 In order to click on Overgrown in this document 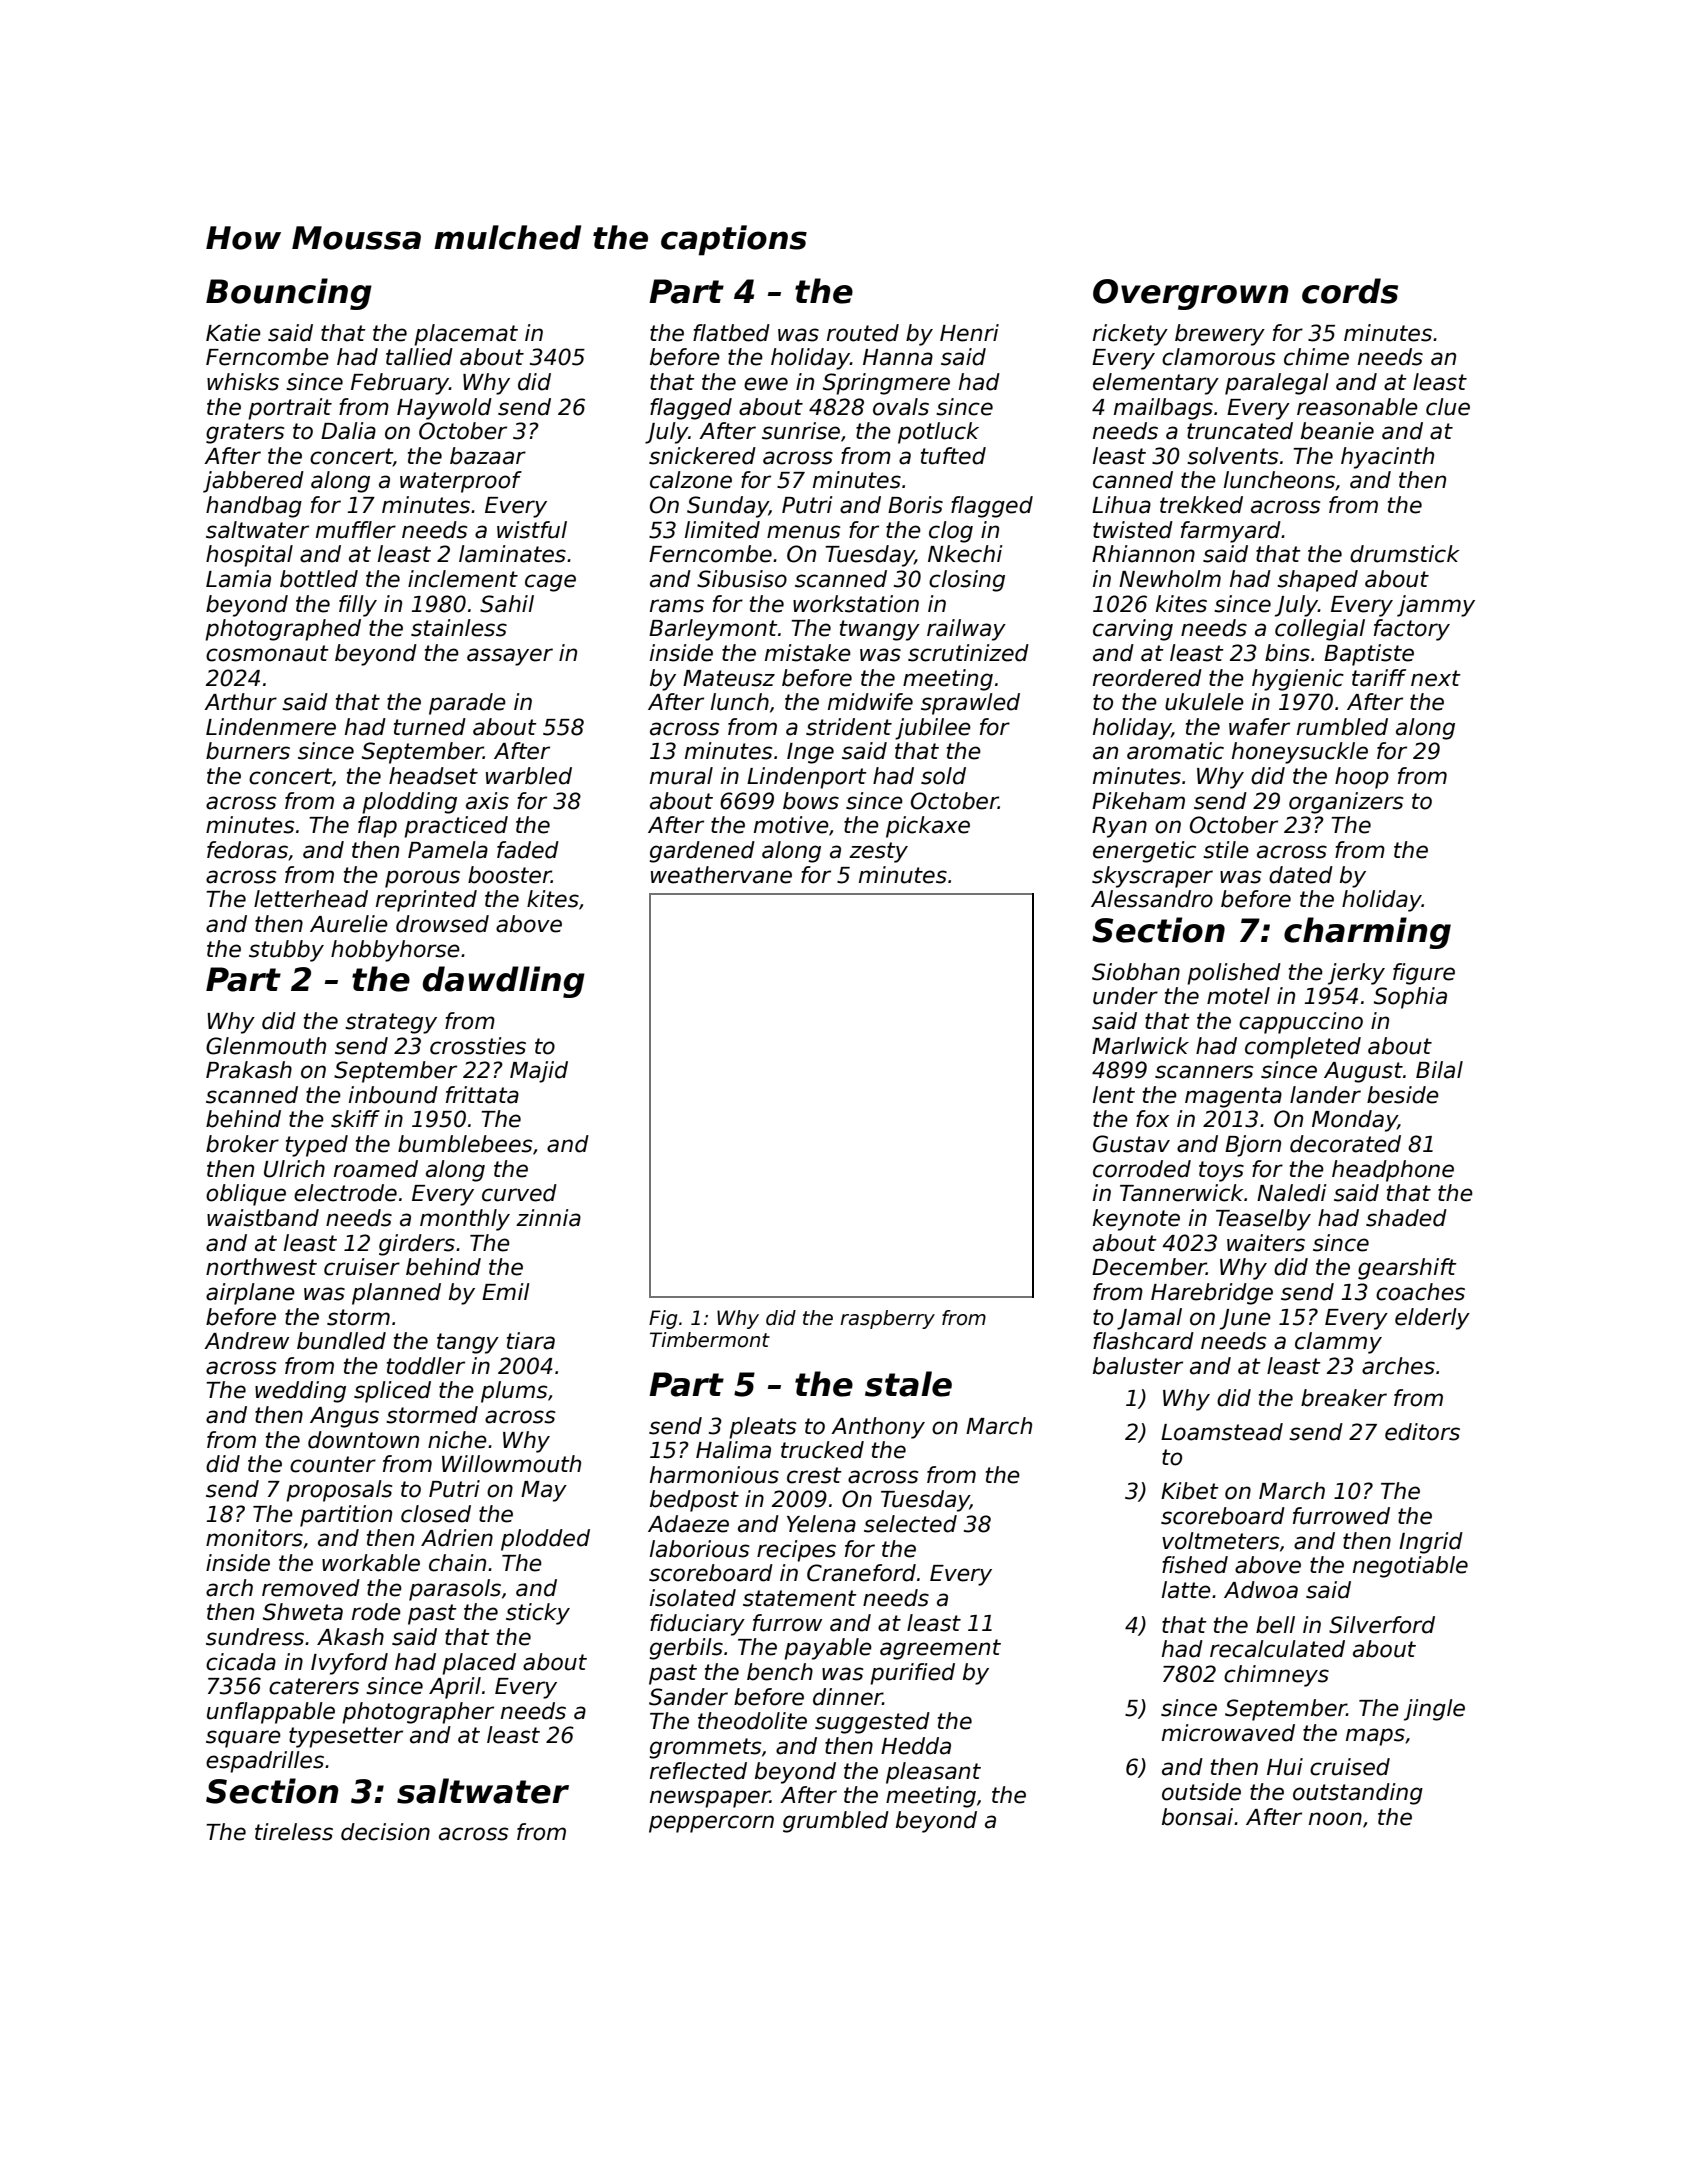, I will do `click(1191, 294)`.
